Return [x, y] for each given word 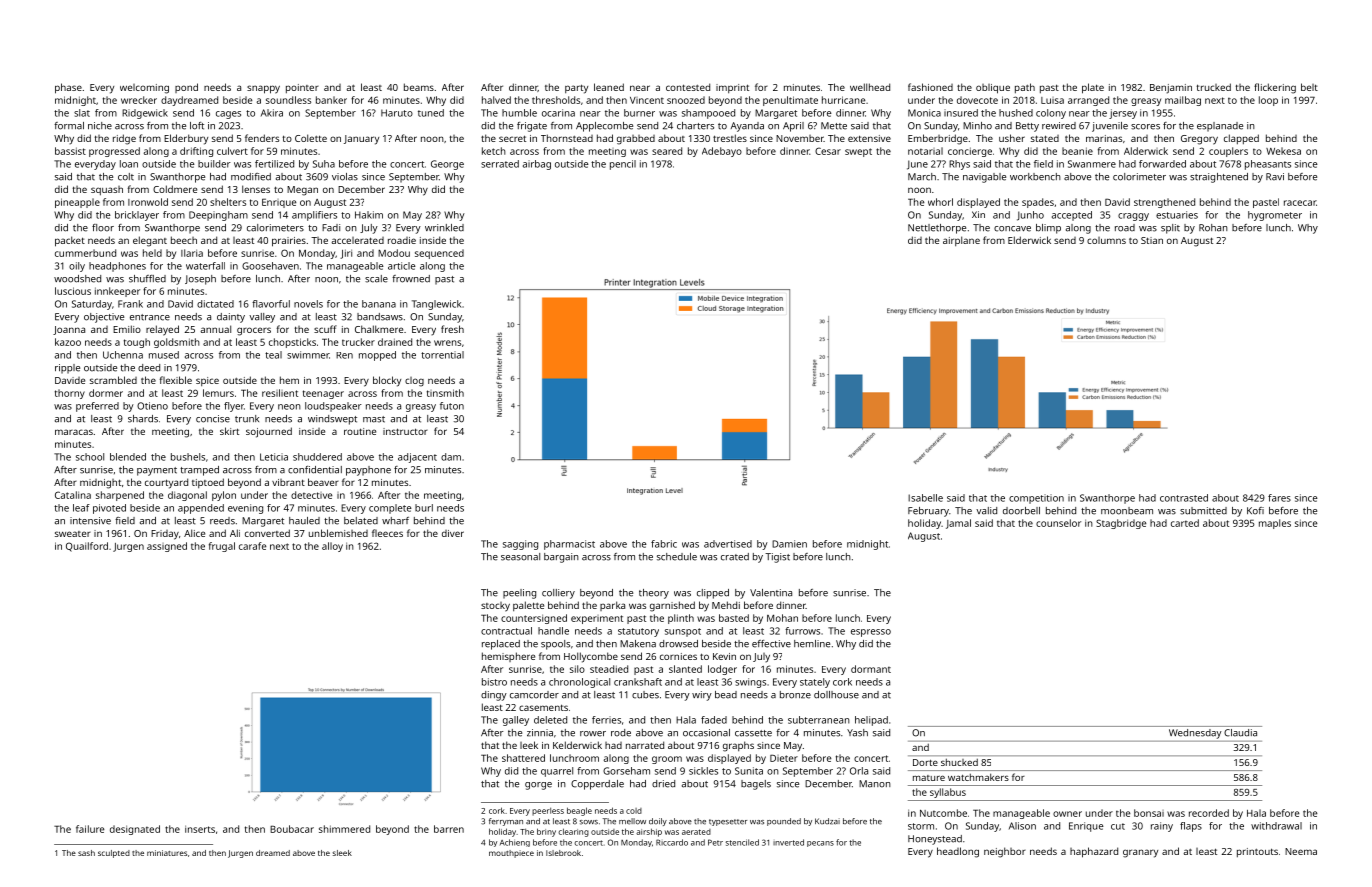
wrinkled [444, 228]
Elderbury [186, 139]
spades [1038, 203]
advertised [728, 544]
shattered [523, 758]
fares [1279, 498]
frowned [411, 279]
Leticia [274, 457]
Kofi [1255, 511]
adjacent [417, 458]
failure [90, 829]
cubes [645, 695]
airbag [537, 165]
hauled [304, 521]
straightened [1219, 178]
